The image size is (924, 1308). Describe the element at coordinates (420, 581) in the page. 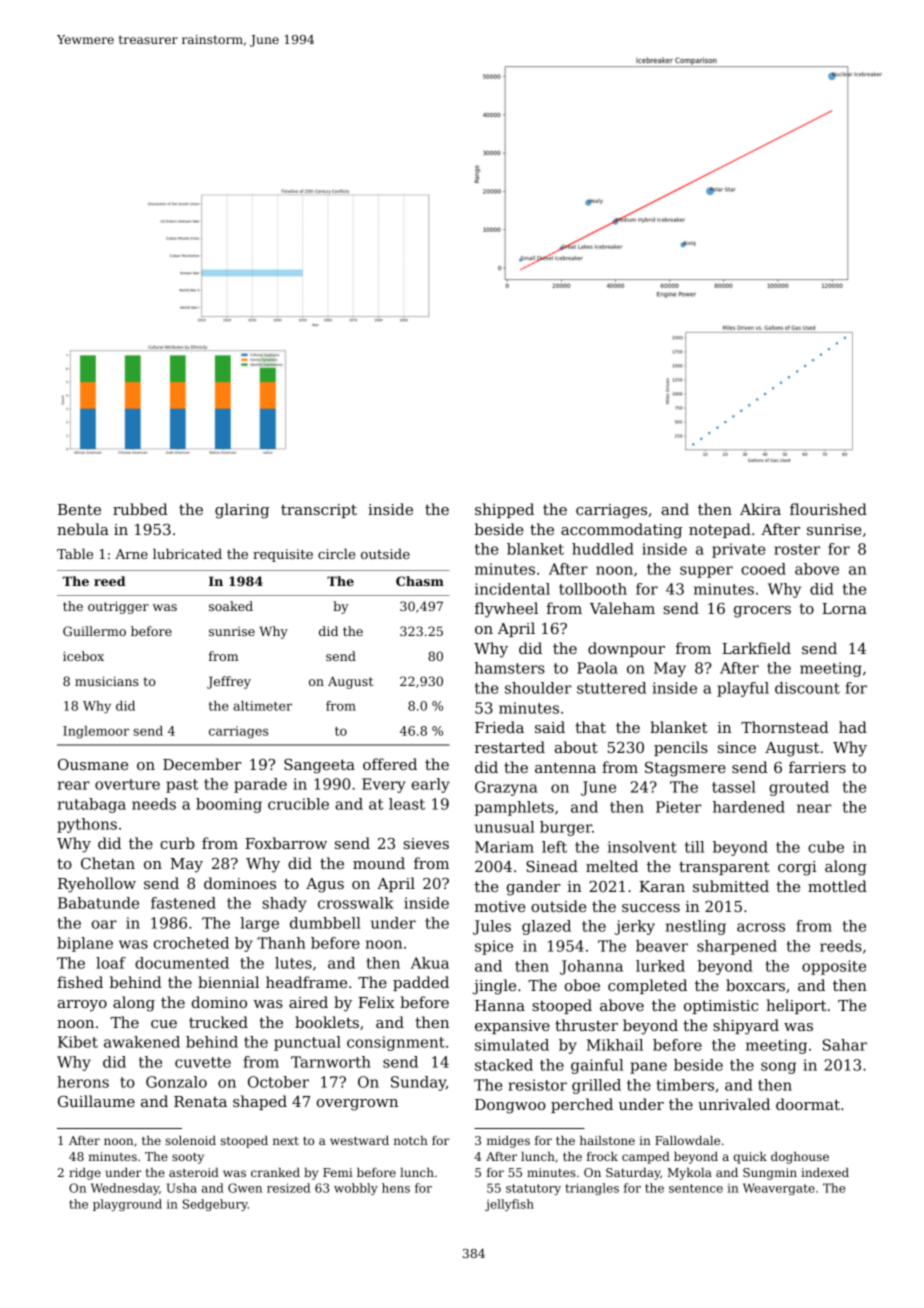

I see `Chasm` at that location.
